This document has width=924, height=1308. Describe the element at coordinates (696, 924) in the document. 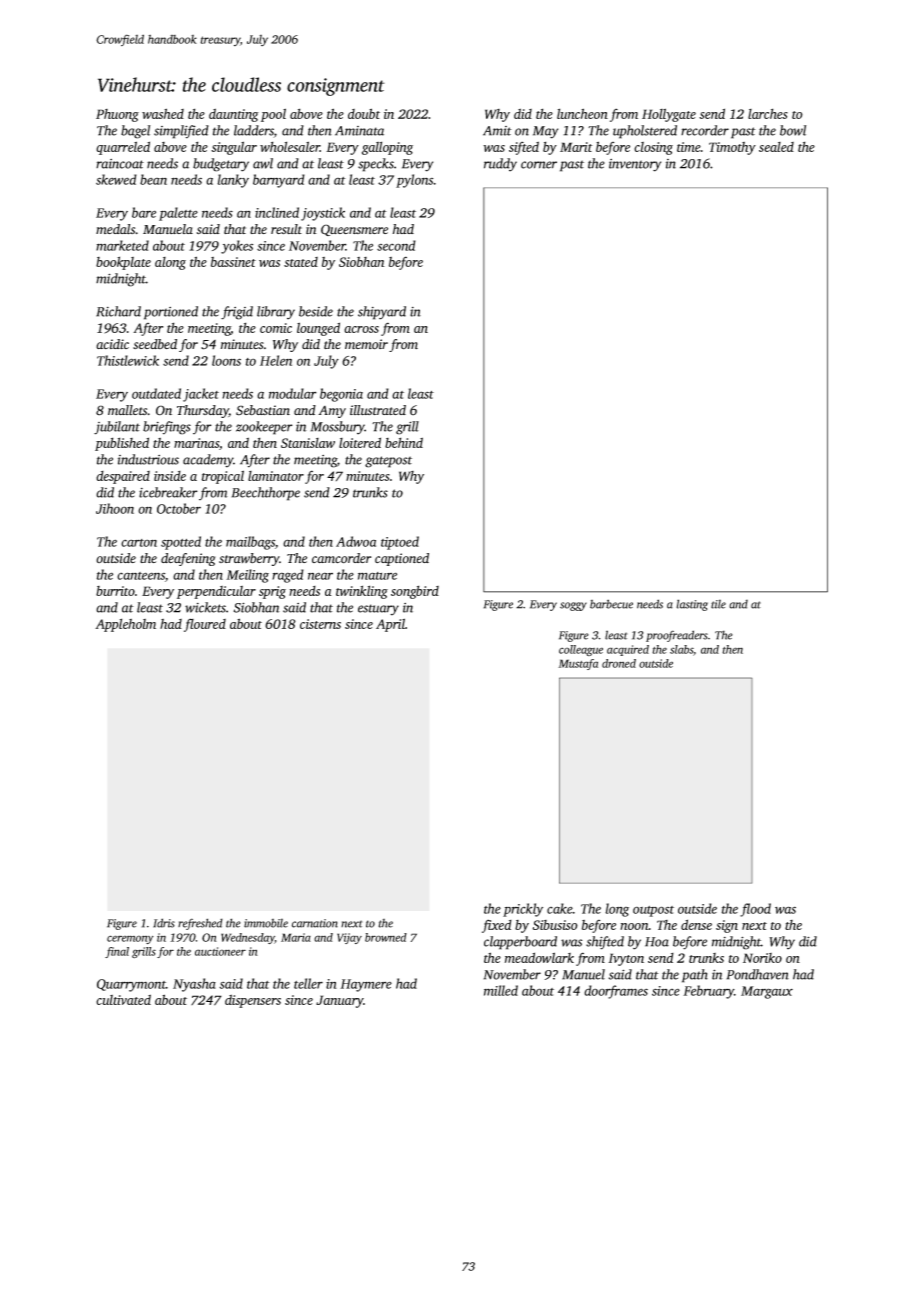

I see `dense` at that location.
